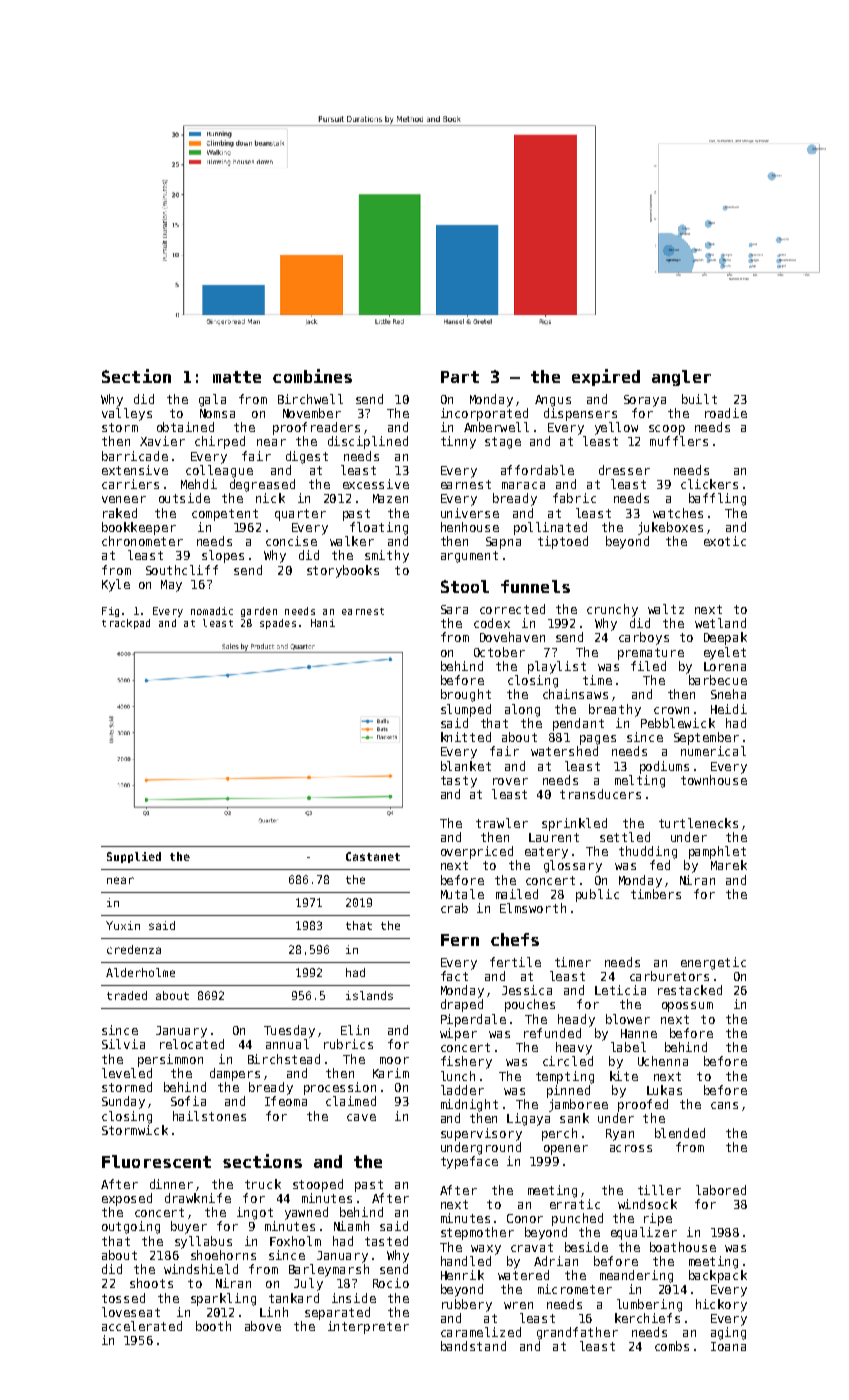 The height and width of the screenshot is (1400, 849). Describe the element at coordinates (454, 976) in the screenshot. I see `fact` at that location.
